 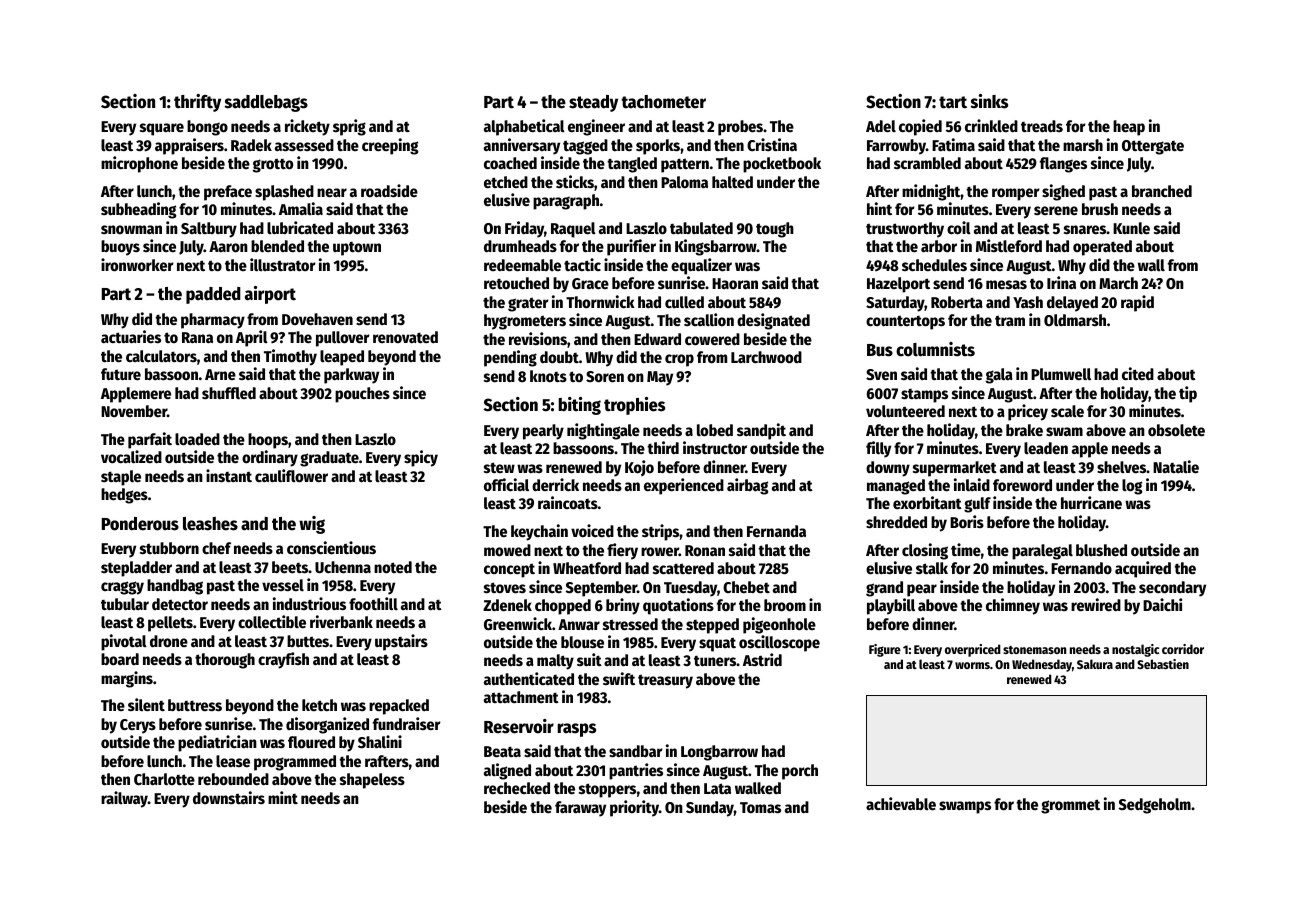 I want to click on brake, so click(x=1024, y=430).
